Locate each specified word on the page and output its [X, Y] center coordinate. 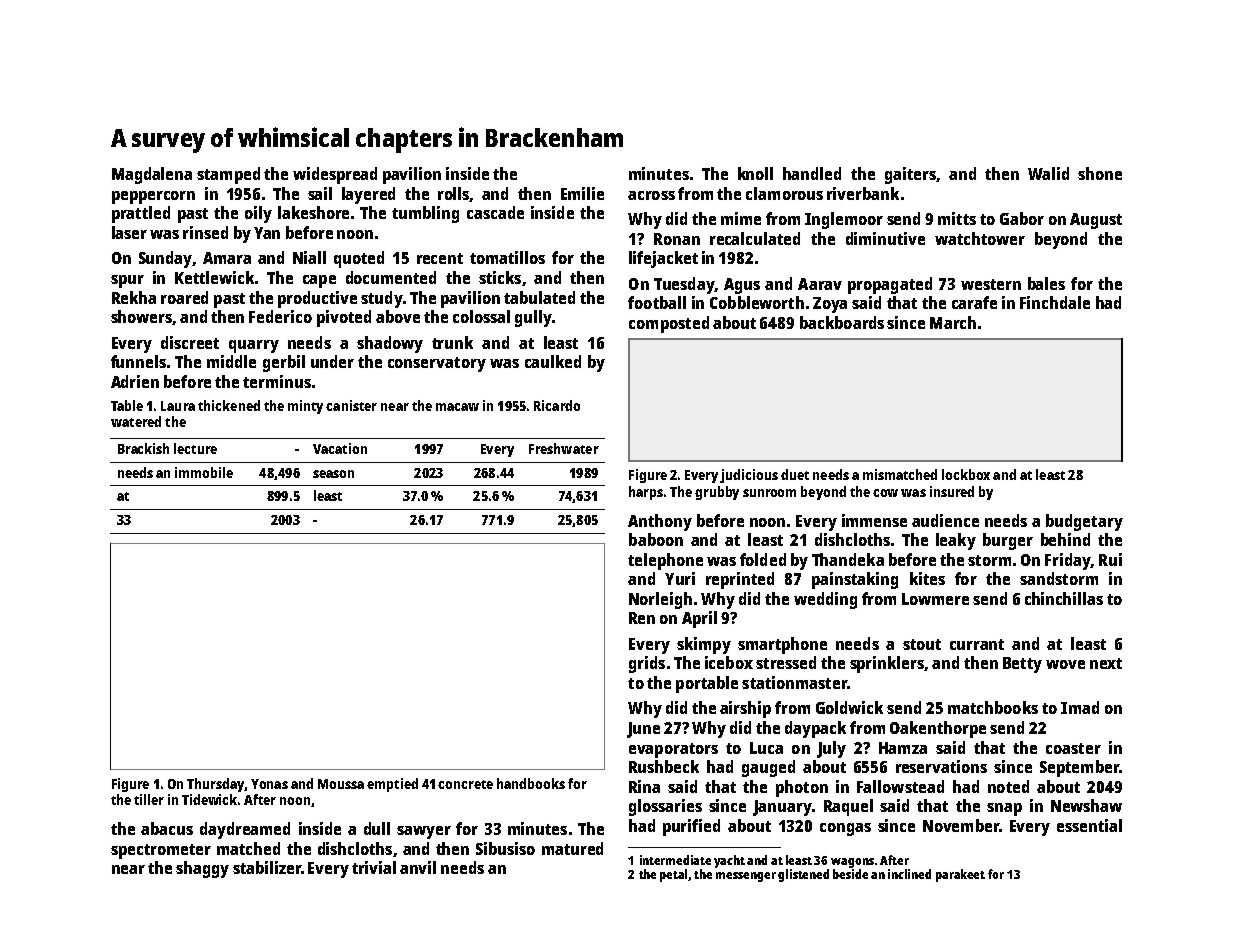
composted [669, 324]
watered [136, 421]
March [953, 322]
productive [317, 299]
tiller [149, 799]
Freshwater [564, 448]
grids [647, 664]
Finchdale [1055, 302]
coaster [1073, 748]
